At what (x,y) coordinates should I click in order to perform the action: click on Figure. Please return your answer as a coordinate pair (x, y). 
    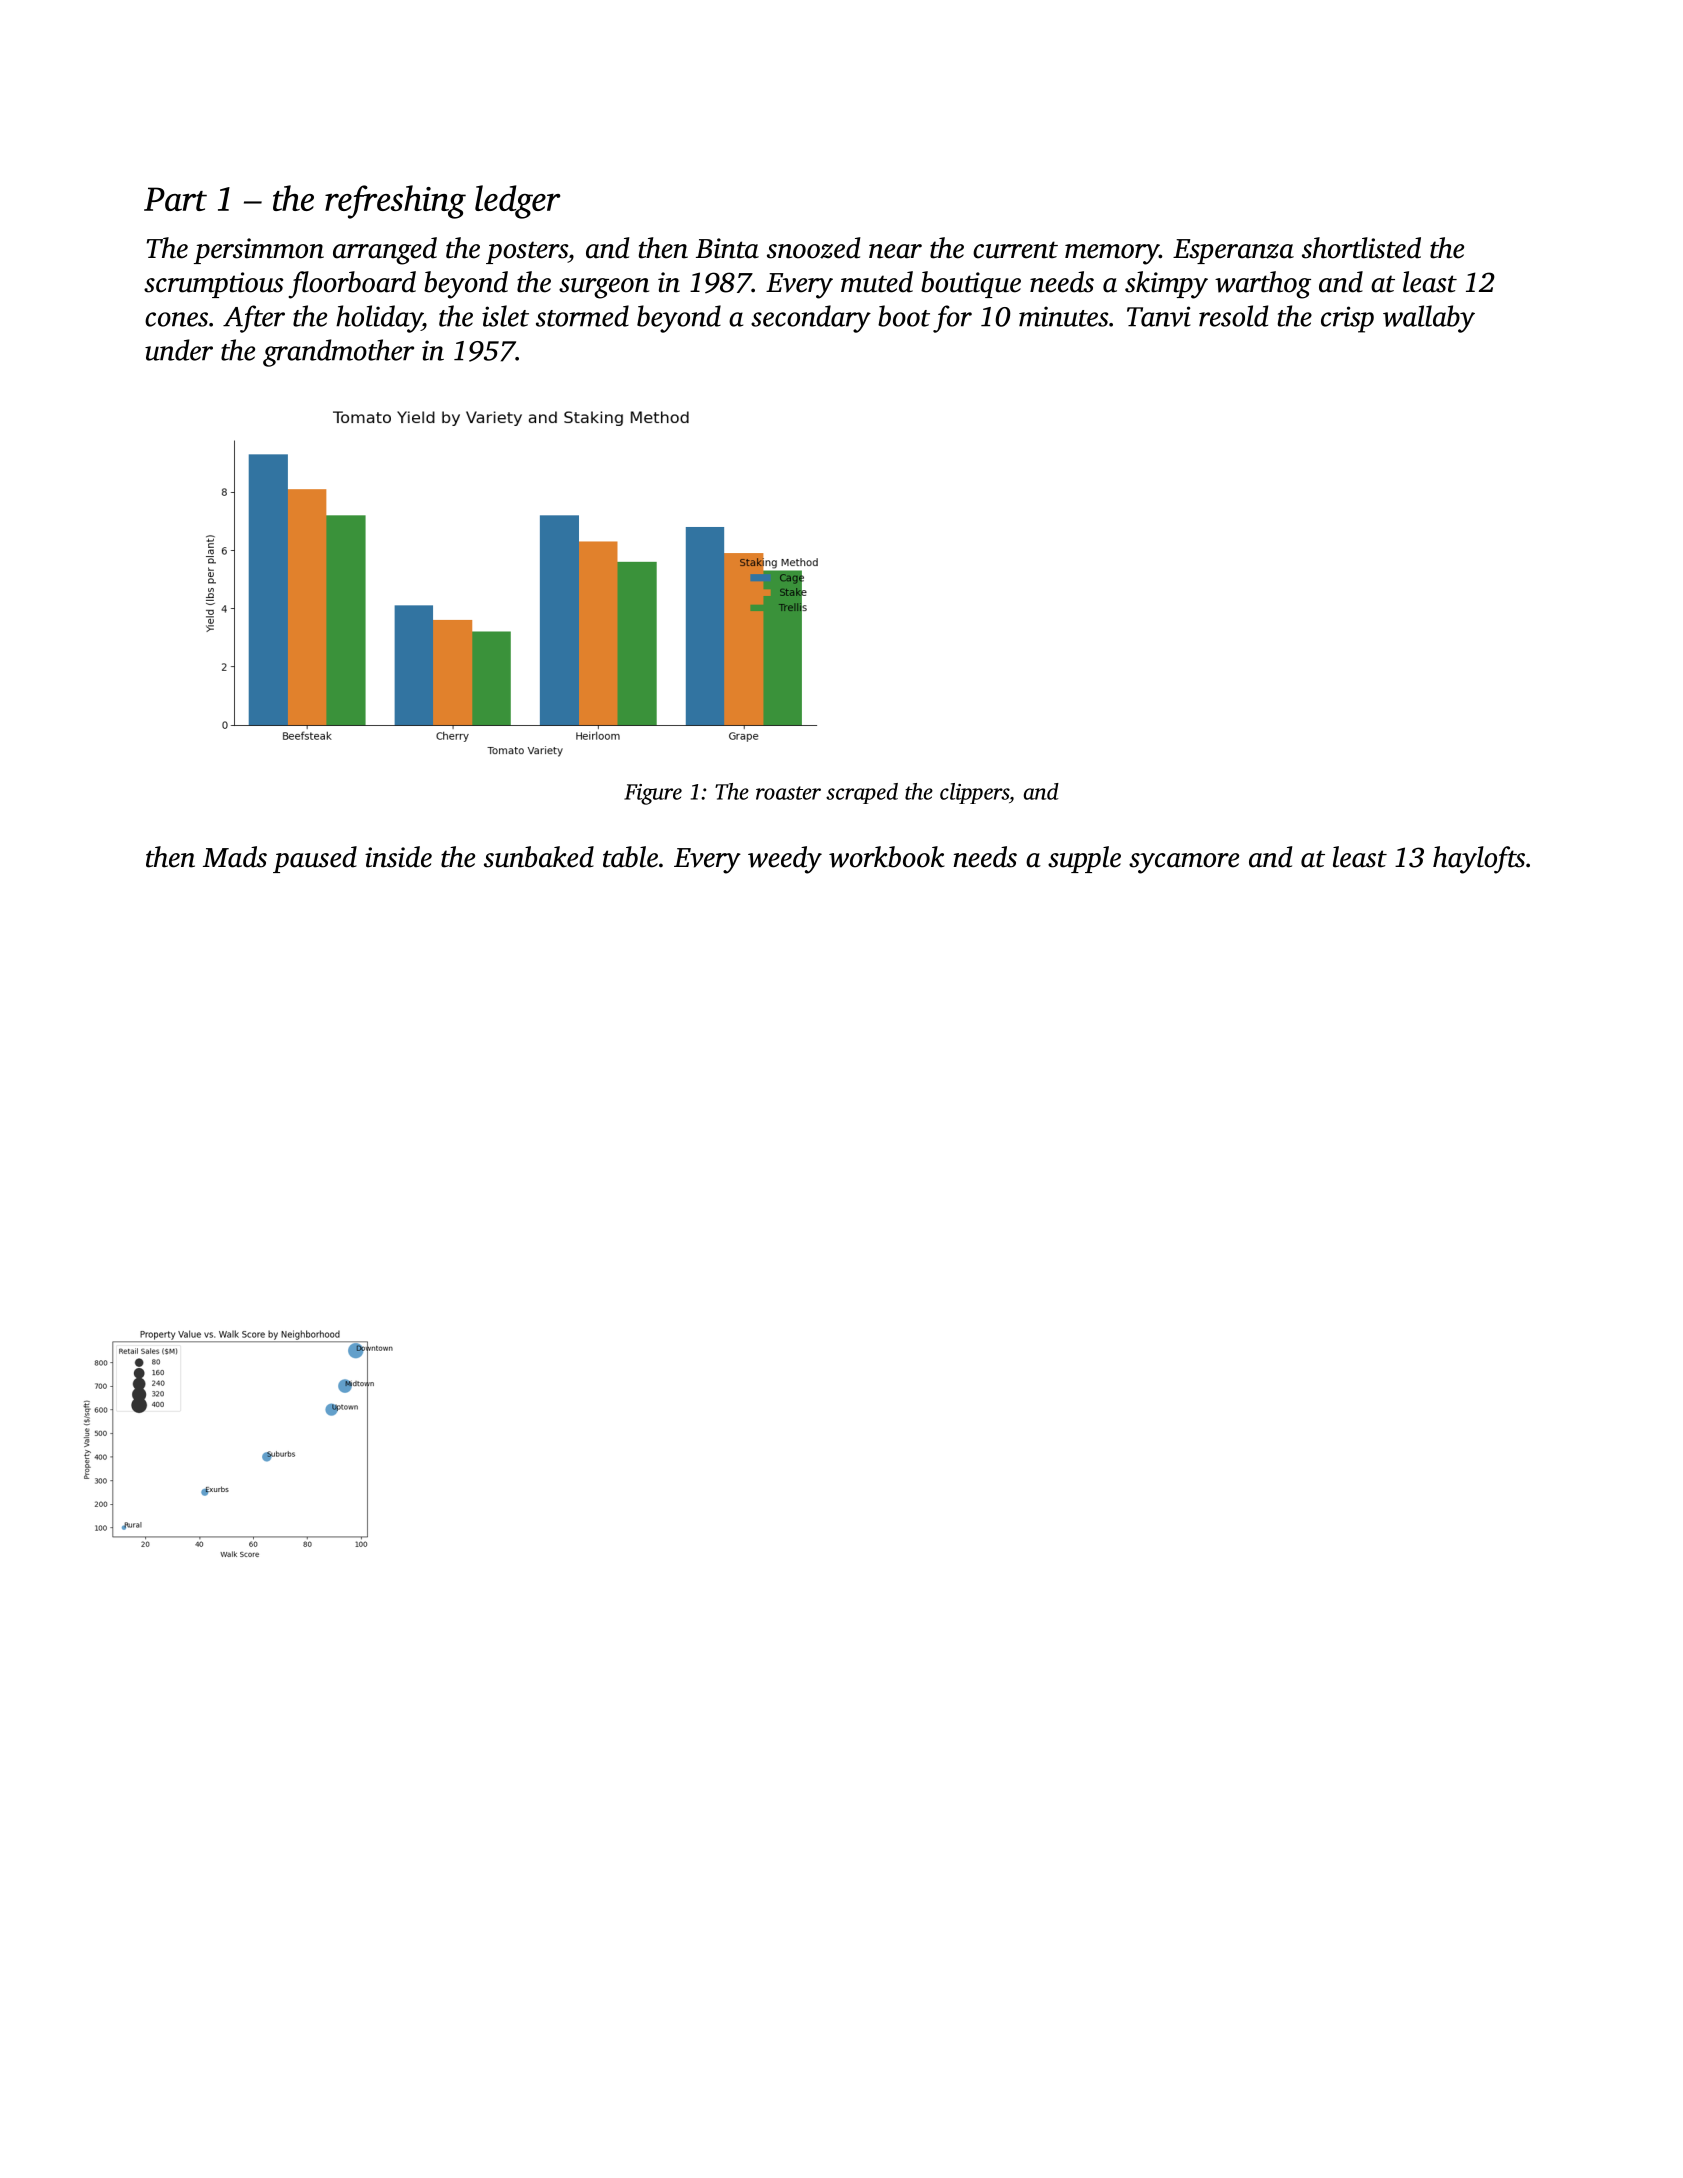
    Looking at the image, I should click on (653, 794).
